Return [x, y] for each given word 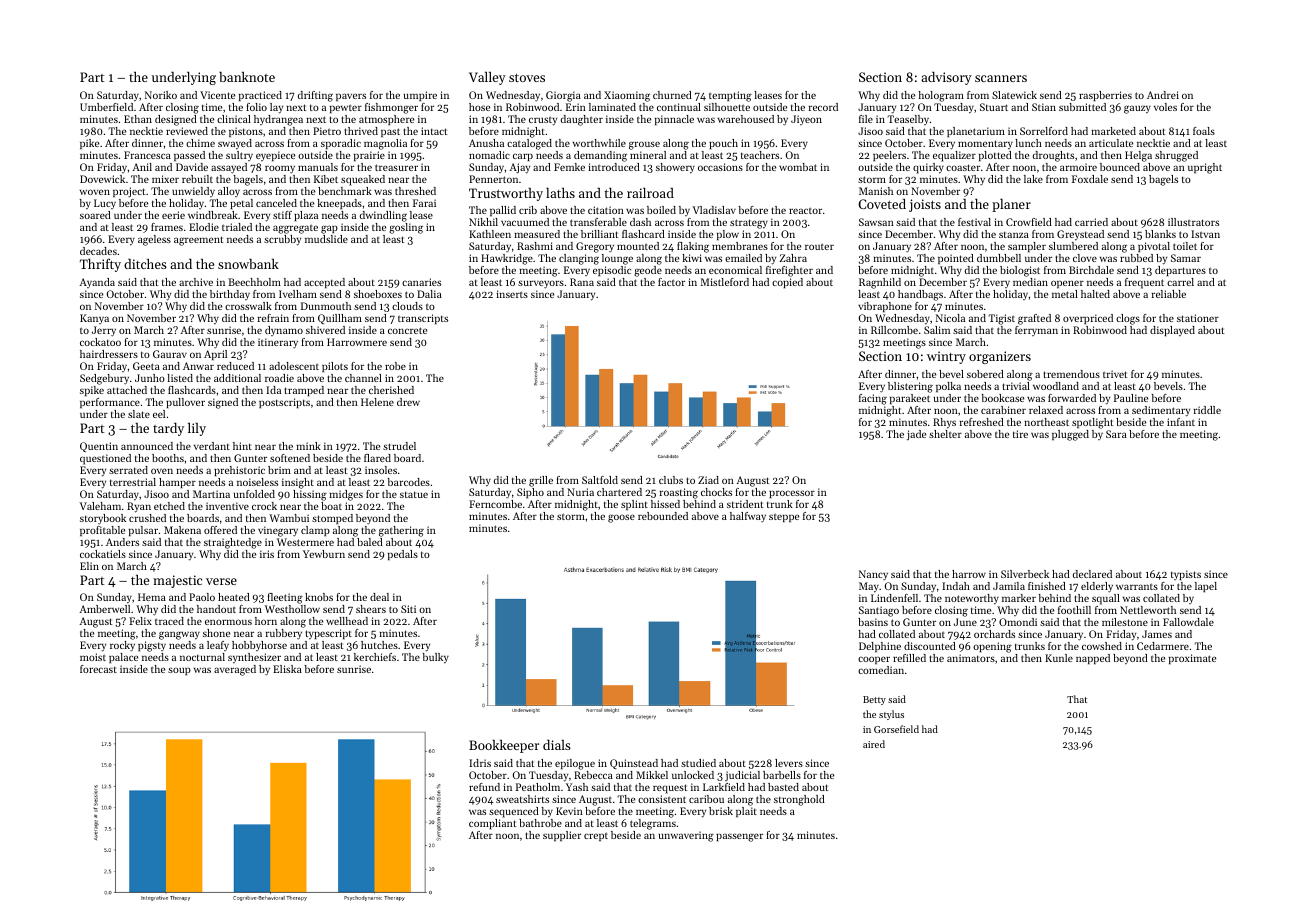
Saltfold [600, 480]
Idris [480, 763]
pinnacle [674, 120]
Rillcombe [894, 330]
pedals [403, 555]
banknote [247, 77]
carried [1091, 222]
